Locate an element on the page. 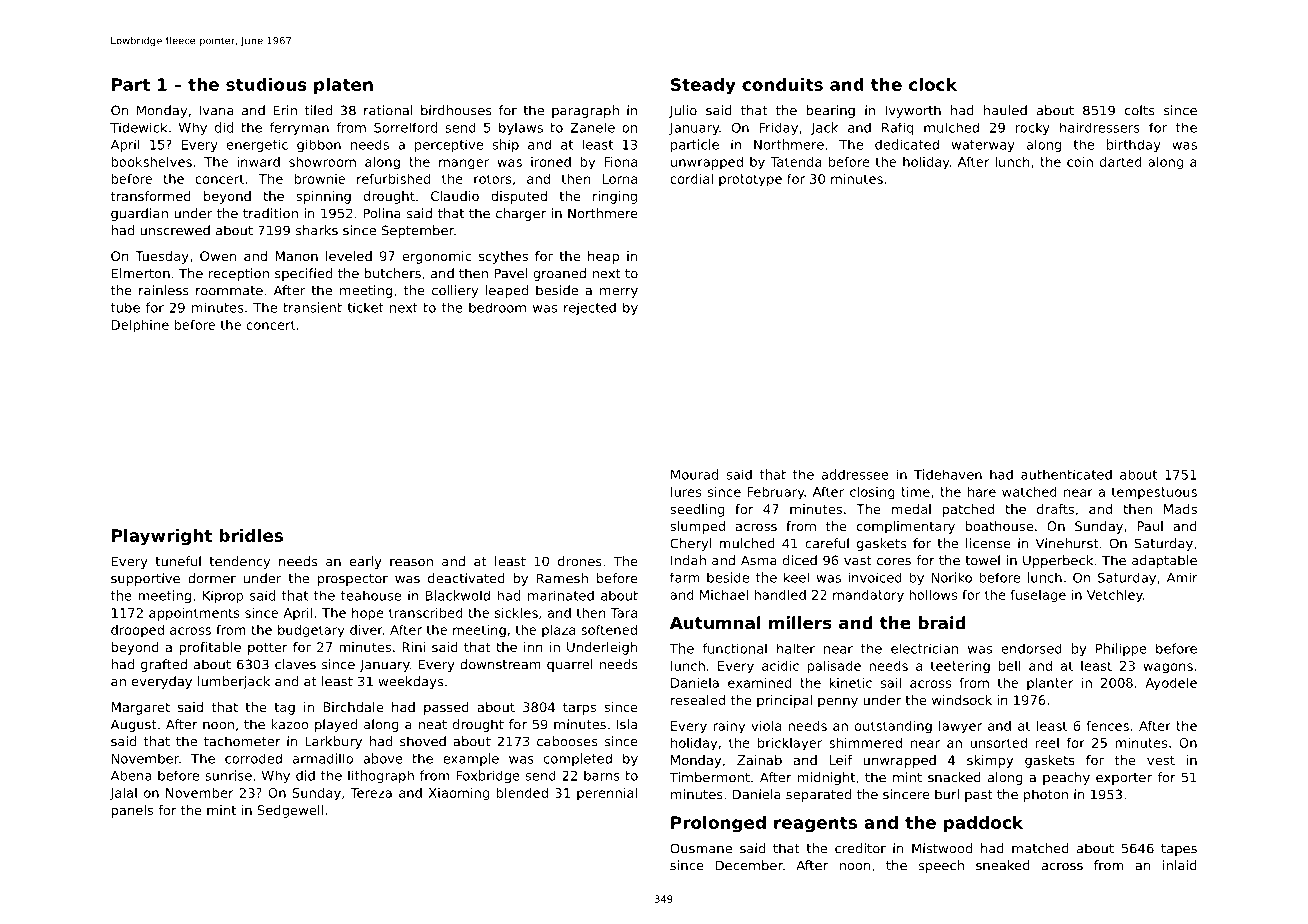 Image resolution: width=1308 pixels, height=924 pixels. Sedgewell is located at coordinates (290, 811).
